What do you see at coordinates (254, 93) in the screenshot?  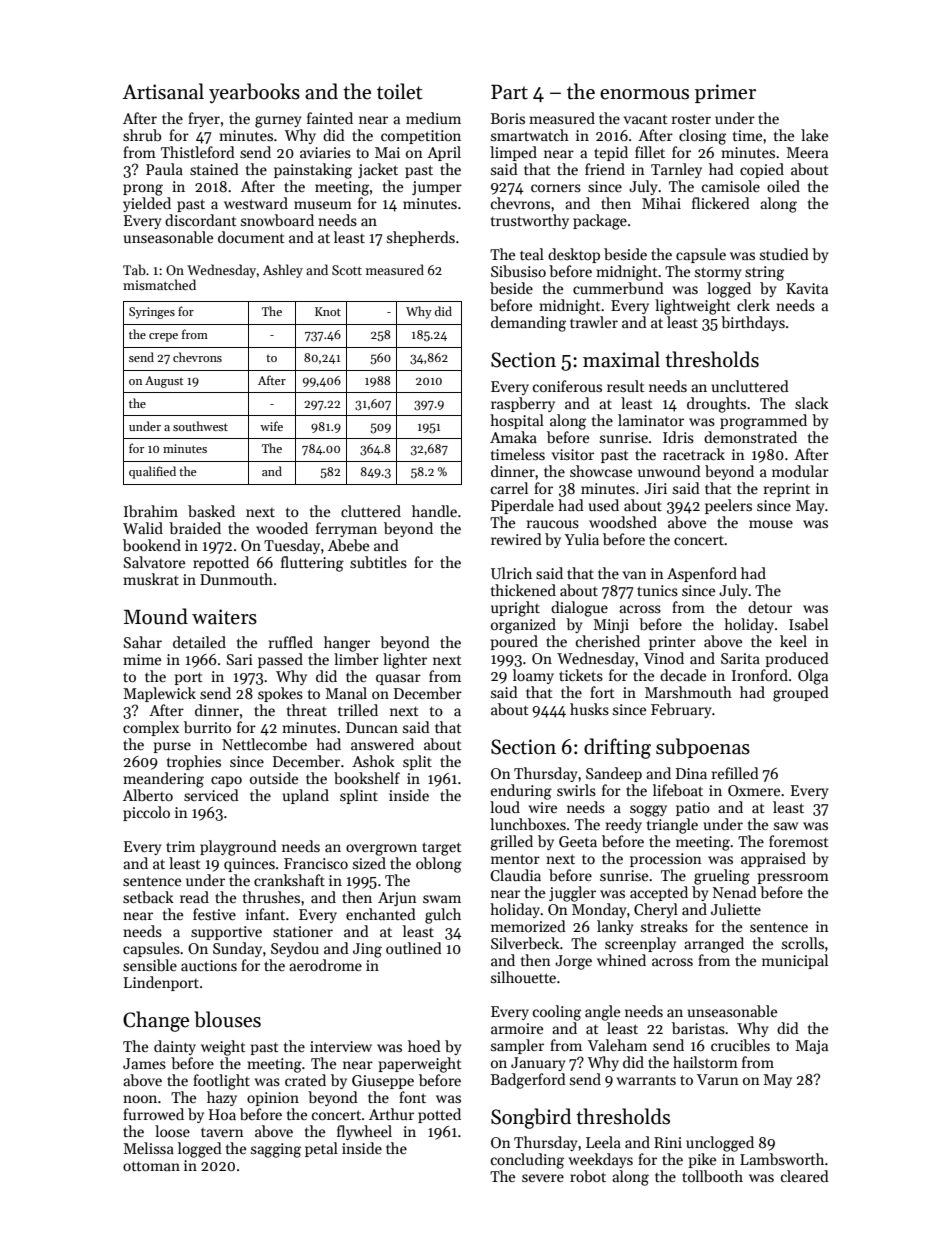 I see `yearbooks` at bounding box center [254, 93].
